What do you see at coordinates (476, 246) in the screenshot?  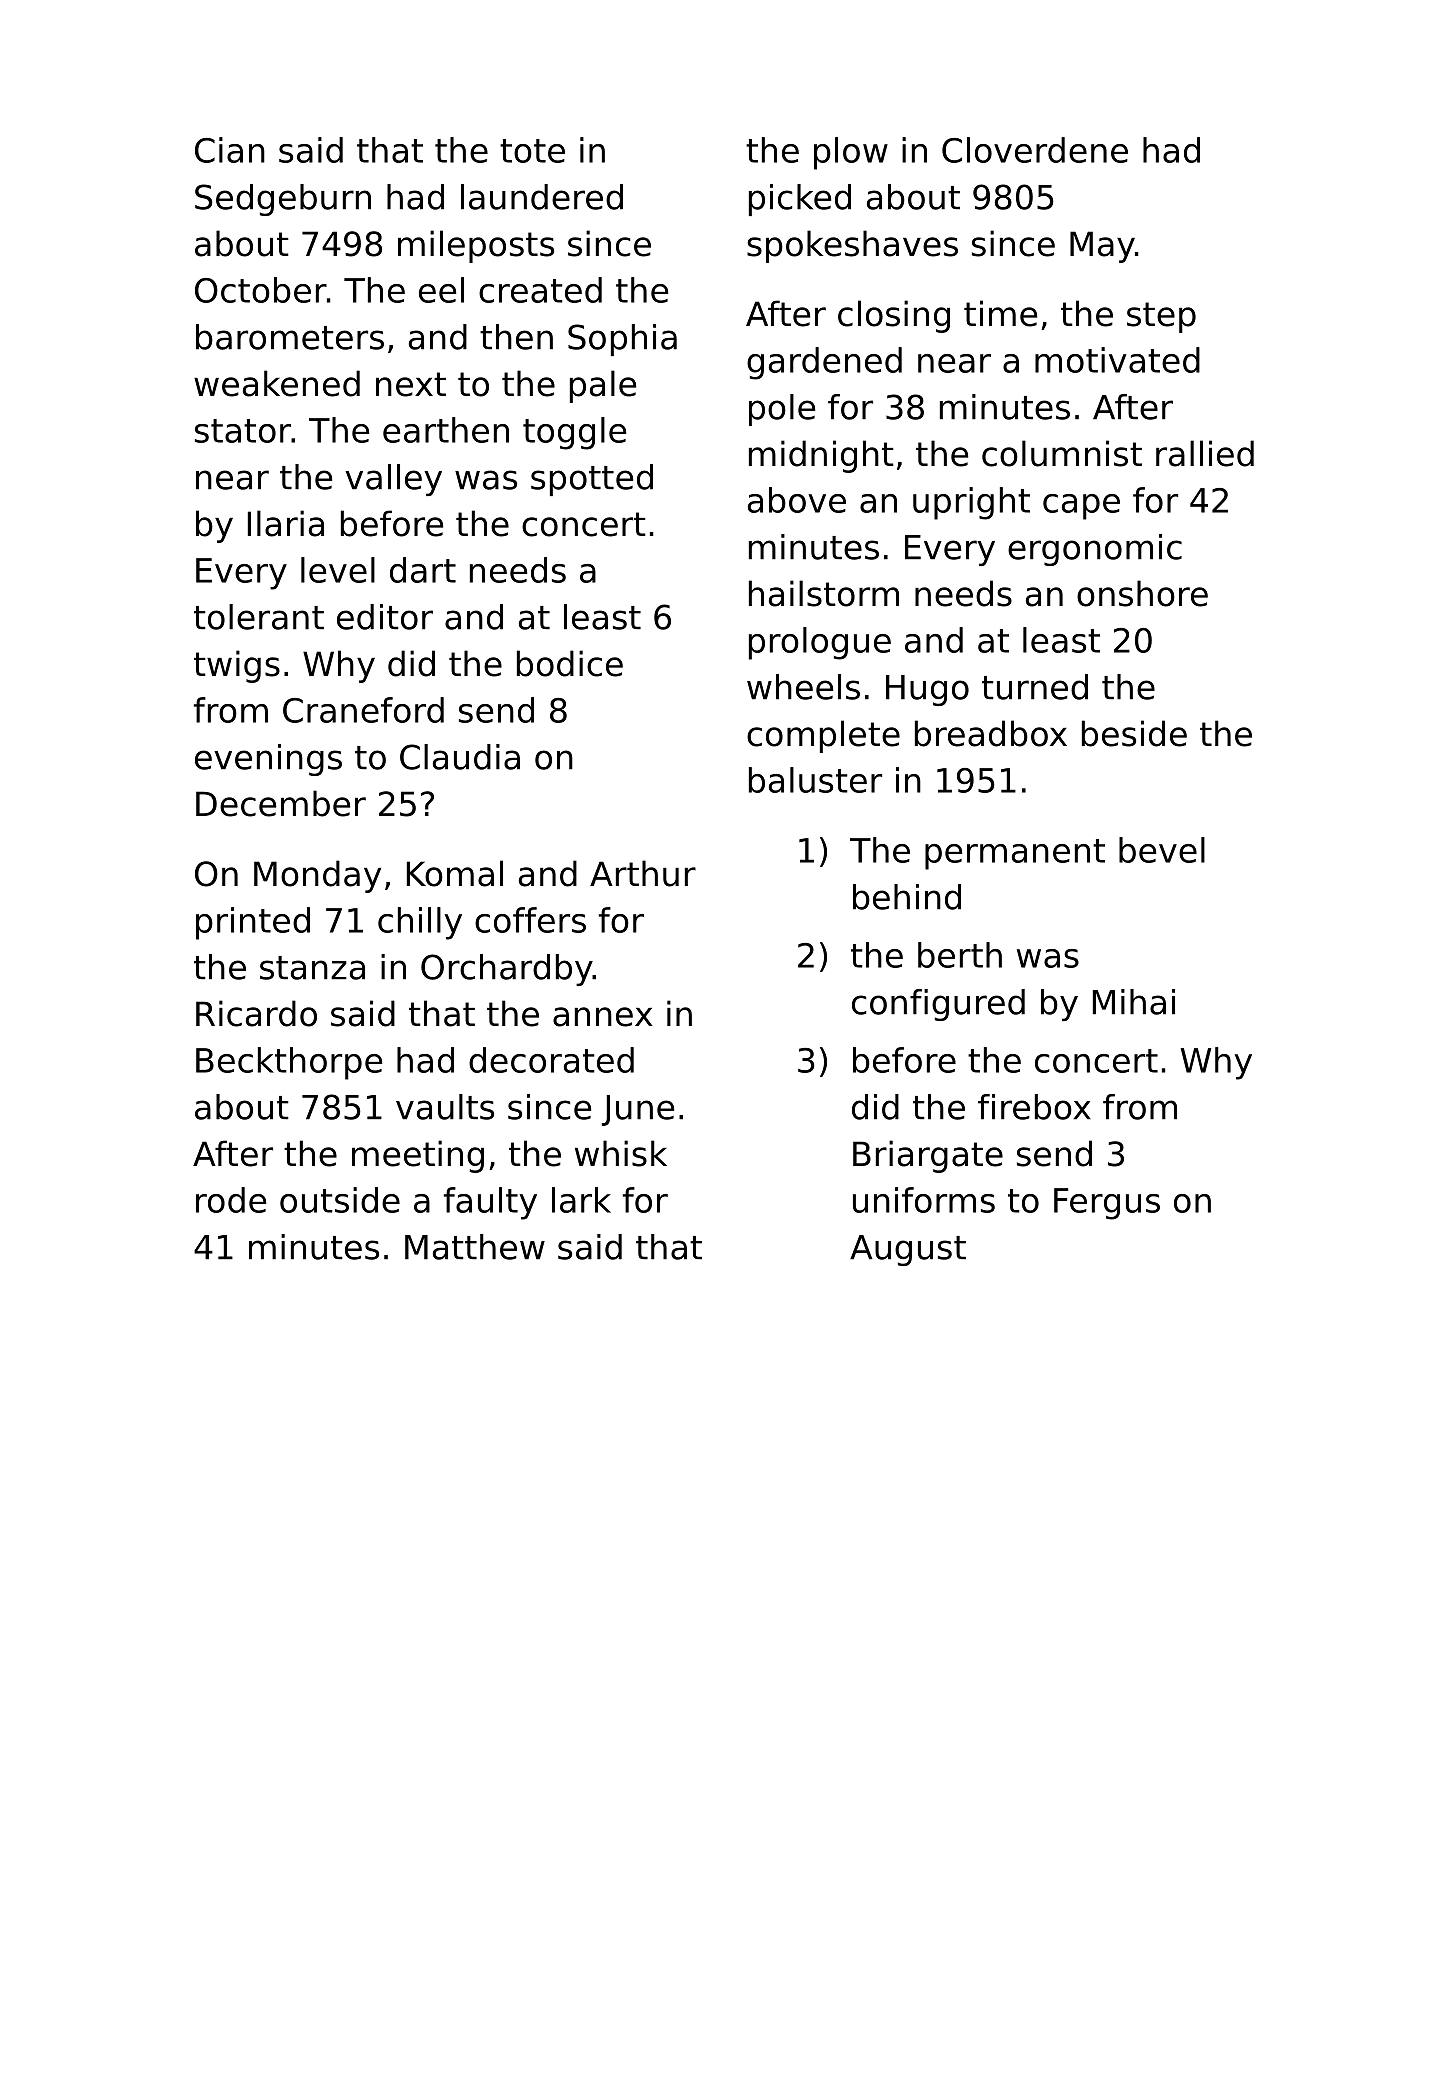 I see `mileposts` at bounding box center [476, 246].
